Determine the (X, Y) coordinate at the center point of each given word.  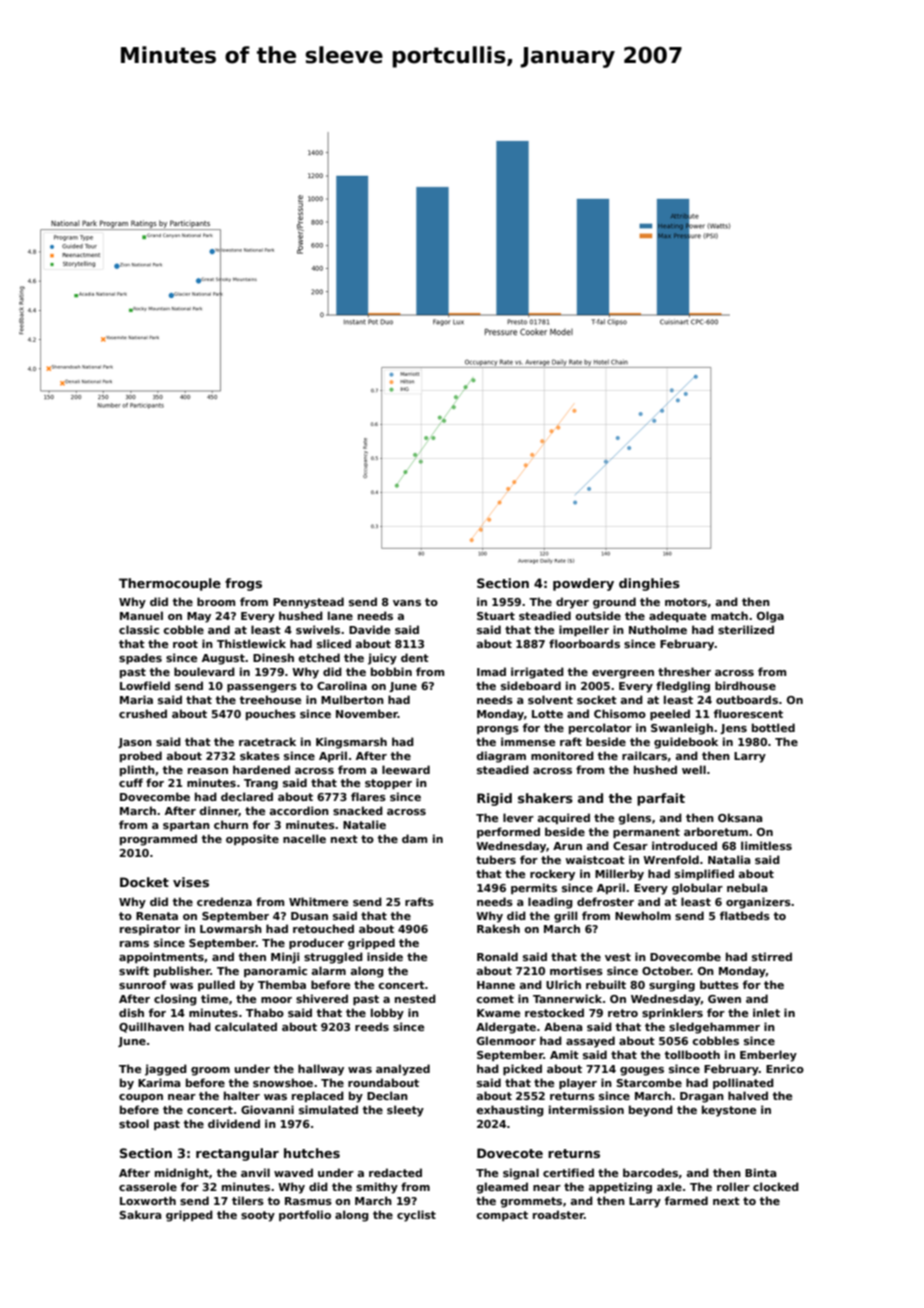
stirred (772, 956)
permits (534, 888)
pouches (271, 714)
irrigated (537, 673)
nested (415, 998)
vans (407, 603)
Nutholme (658, 629)
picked (522, 1069)
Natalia (729, 859)
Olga (770, 617)
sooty (258, 1216)
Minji (285, 958)
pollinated (743, 1083)
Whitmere (318, 901)
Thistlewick (251, 643)
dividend (234, 1123)
